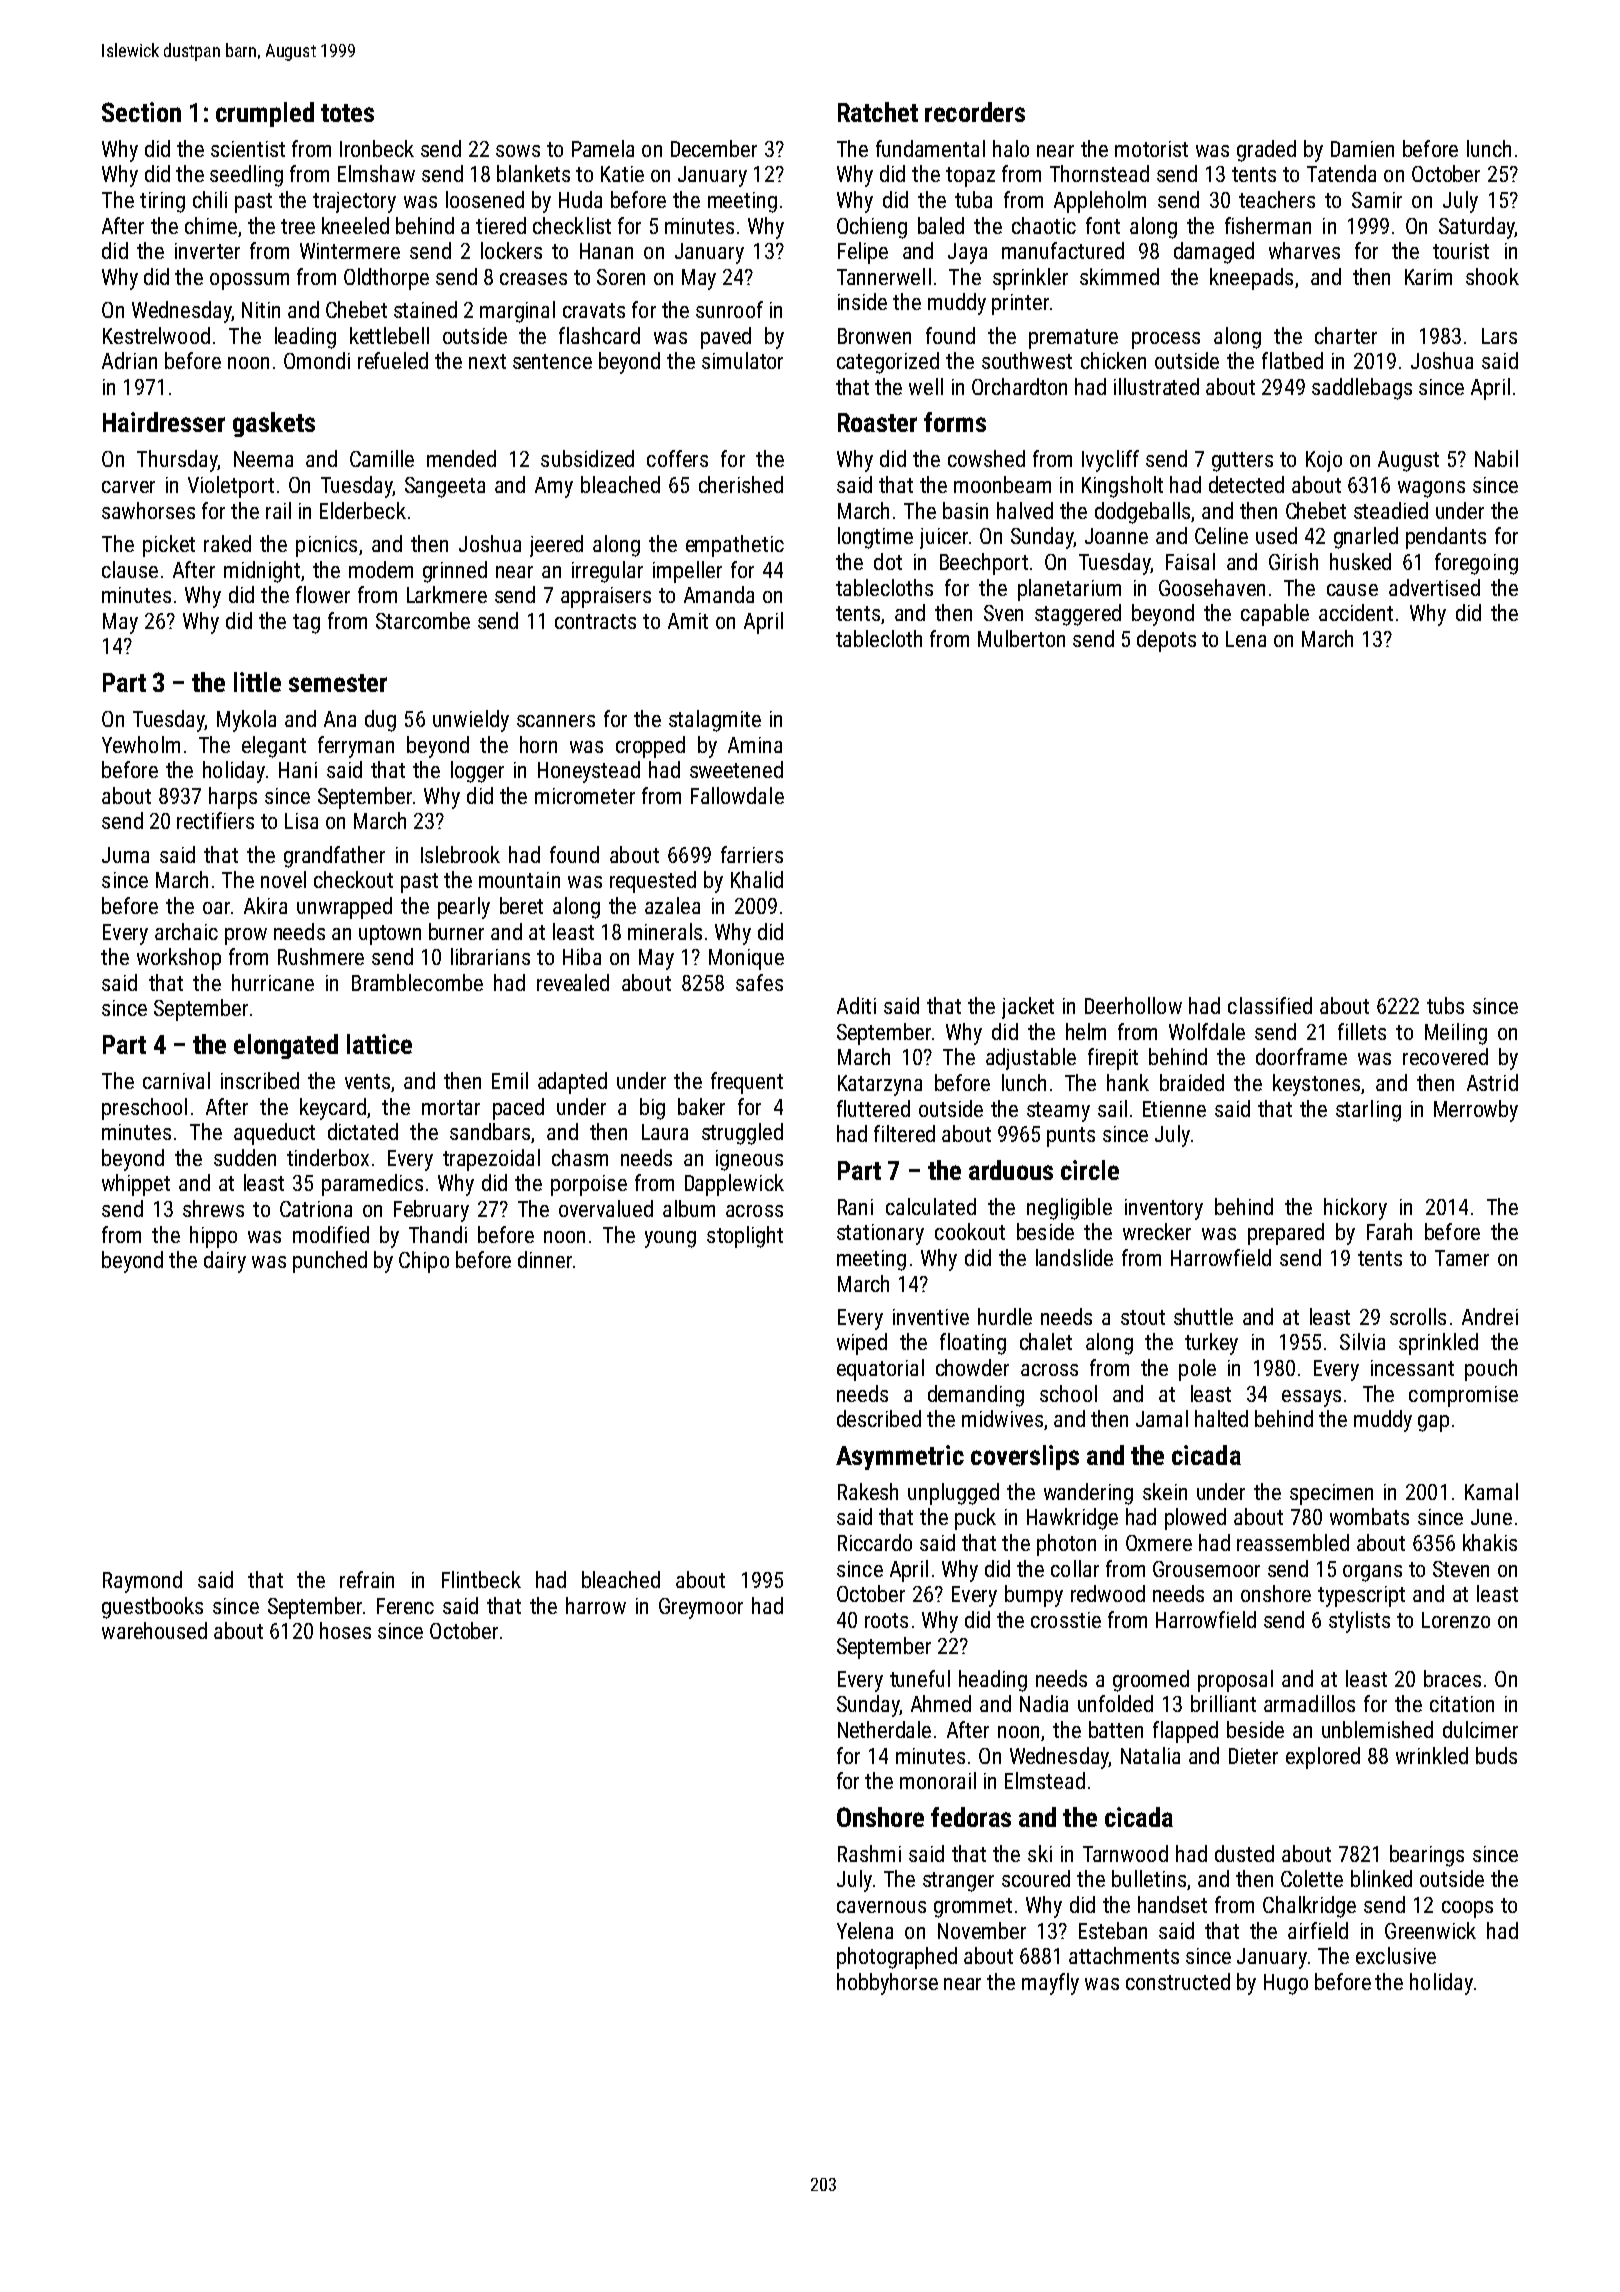 The width and height of the page is (1620, 2292). What do you see at coordinates (1362, 149) in the page?
I see `Damien` at bounding box center [1362, 149].
